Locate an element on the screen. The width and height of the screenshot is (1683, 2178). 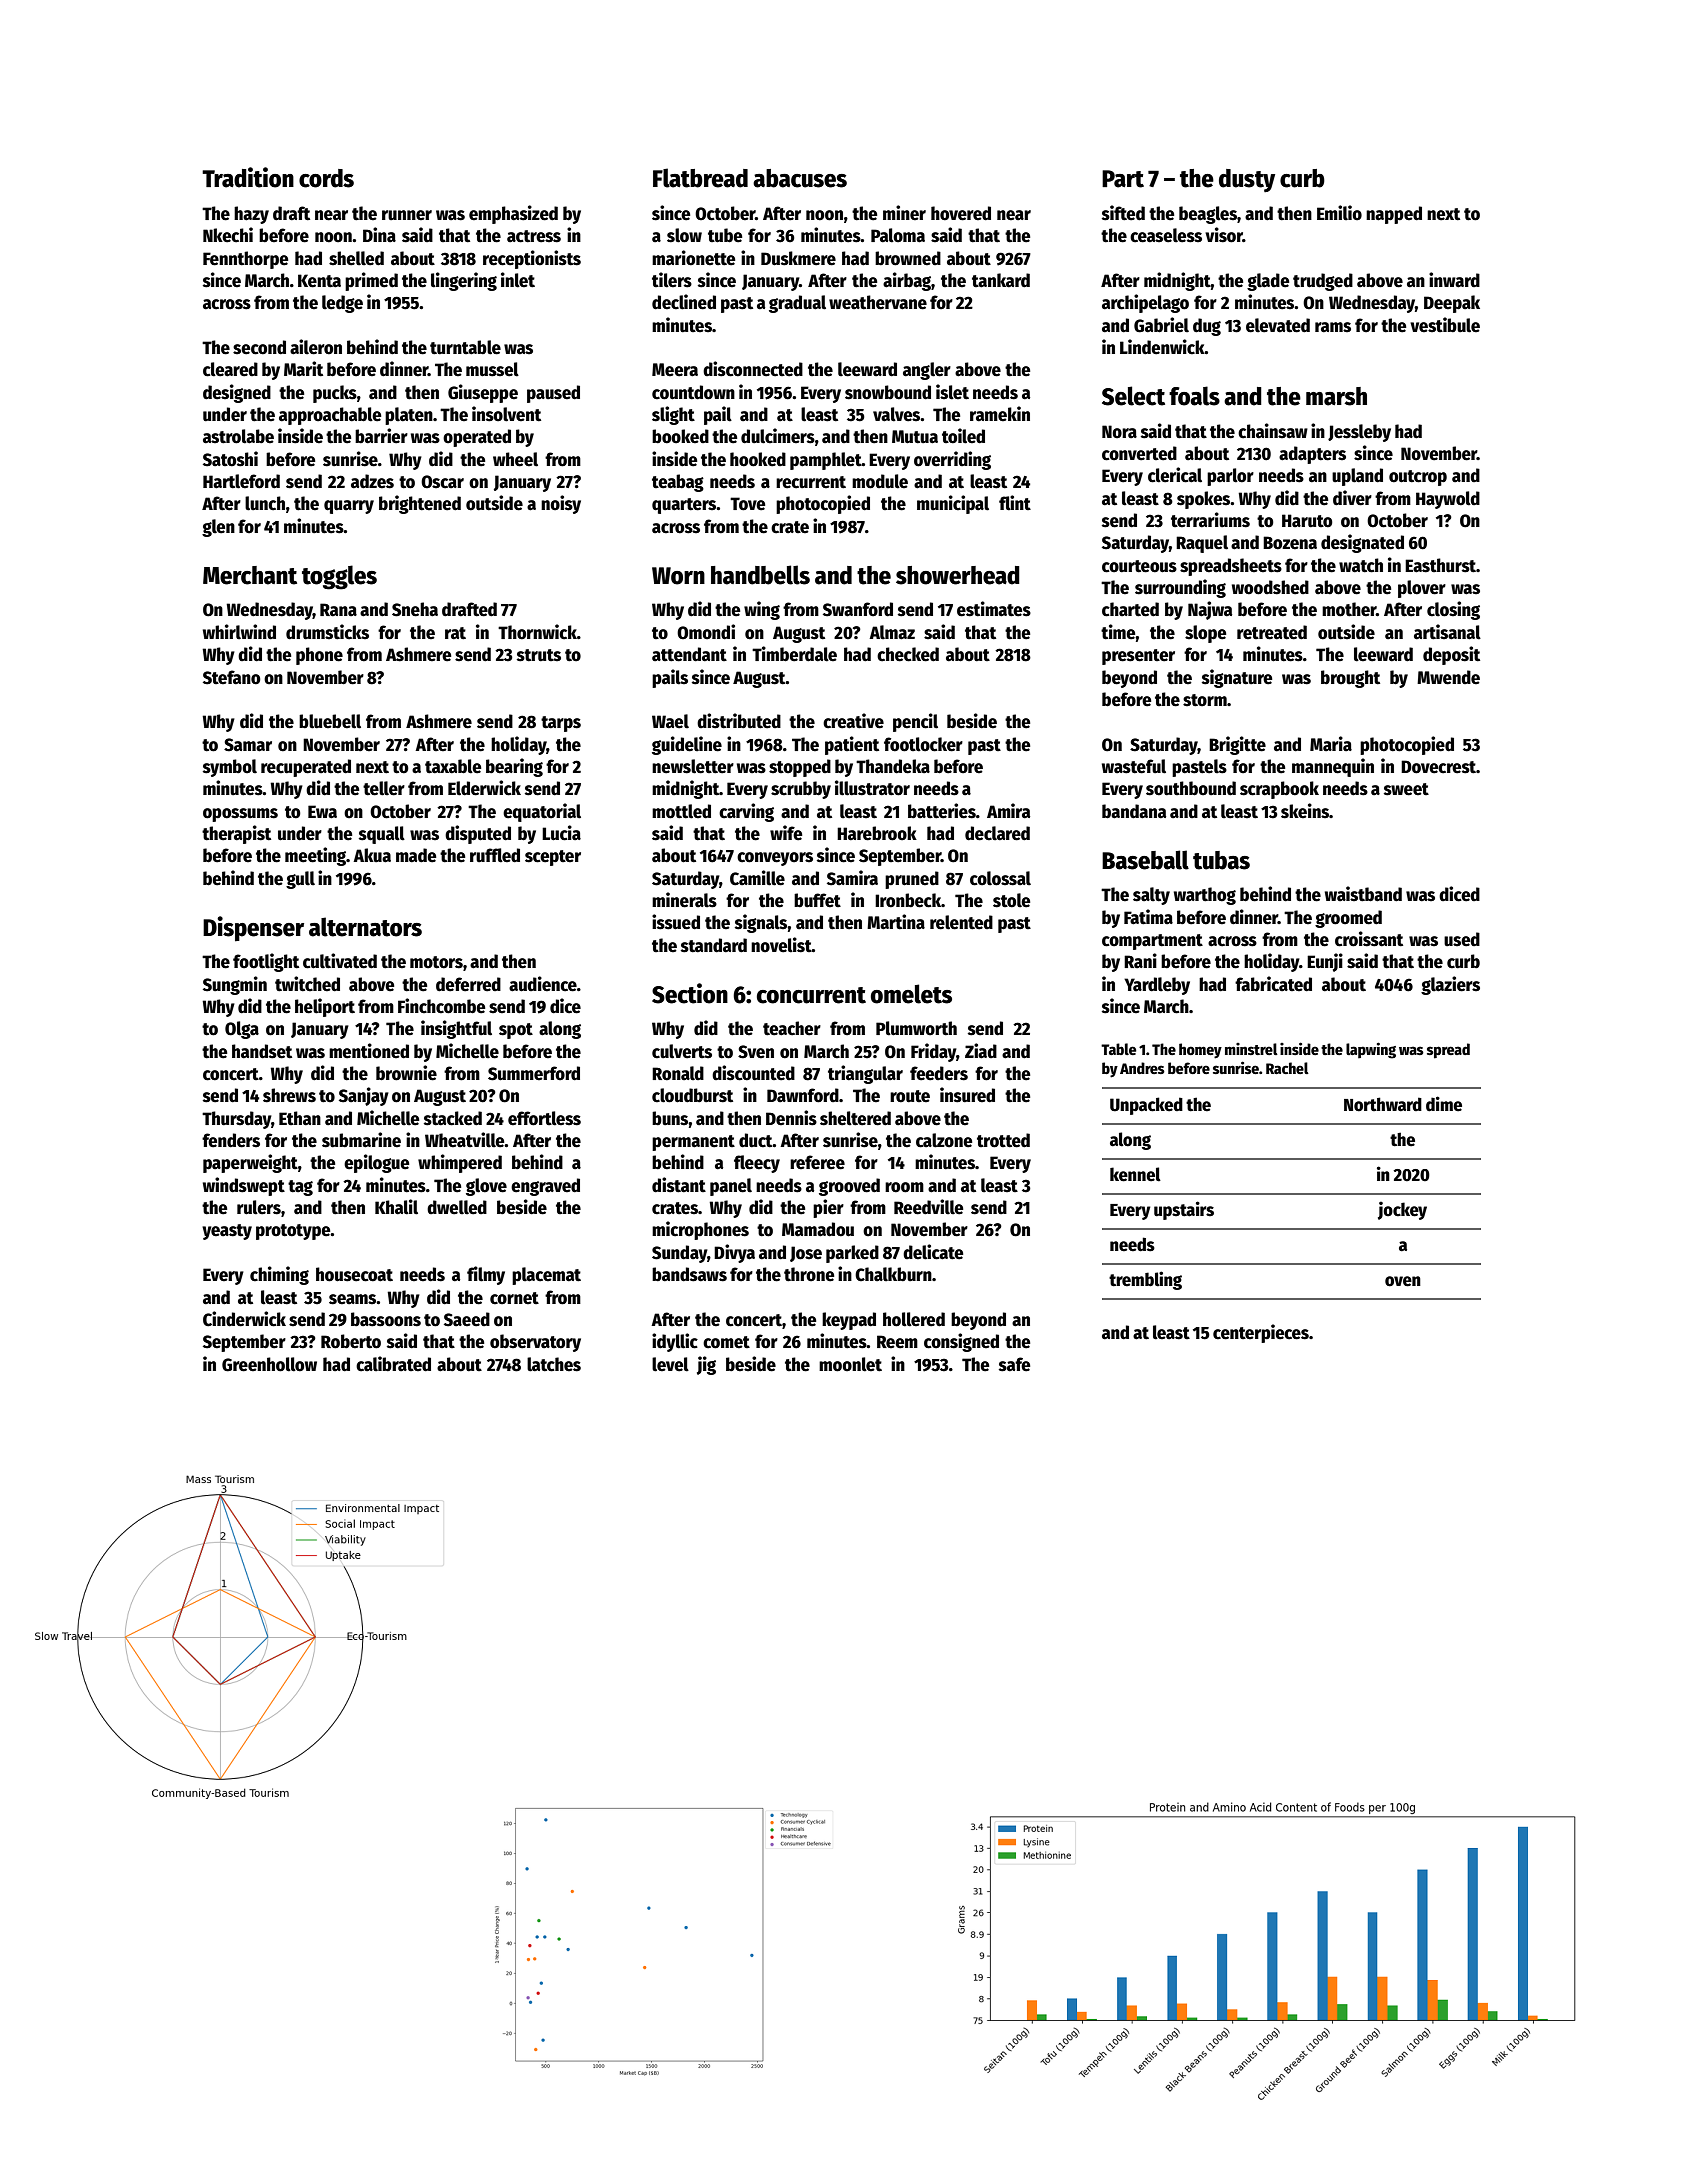
tankard is located at coordinates (1001, 280).
